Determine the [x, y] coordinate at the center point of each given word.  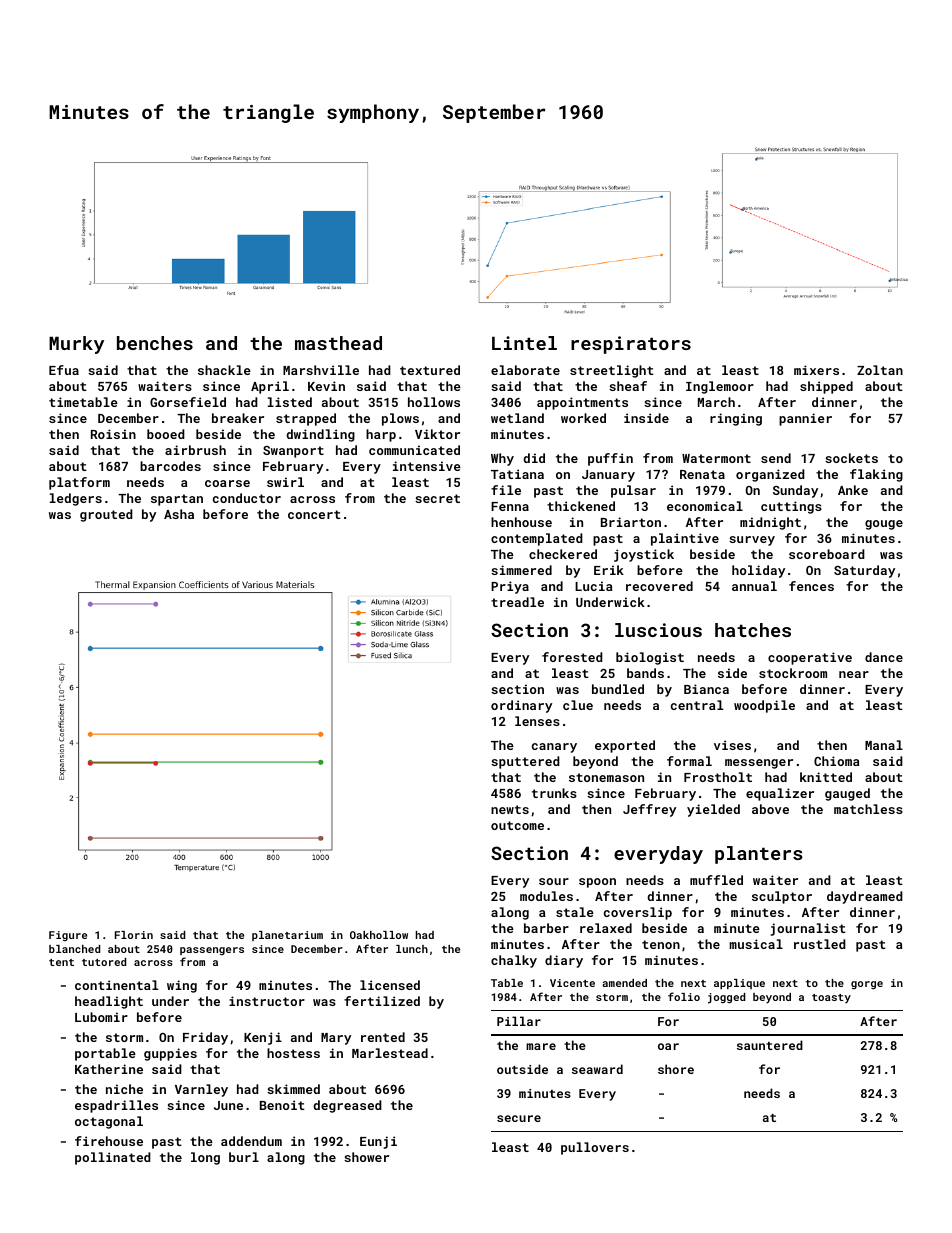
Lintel [524, 343]
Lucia [594, 586]
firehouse [109, 1141]
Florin [134, 935]
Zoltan [880, 370]
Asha [179, 514]
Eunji [378, 1142]
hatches [753, 630]
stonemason [606, 777]
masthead [338, 343]
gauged [847, 794]
